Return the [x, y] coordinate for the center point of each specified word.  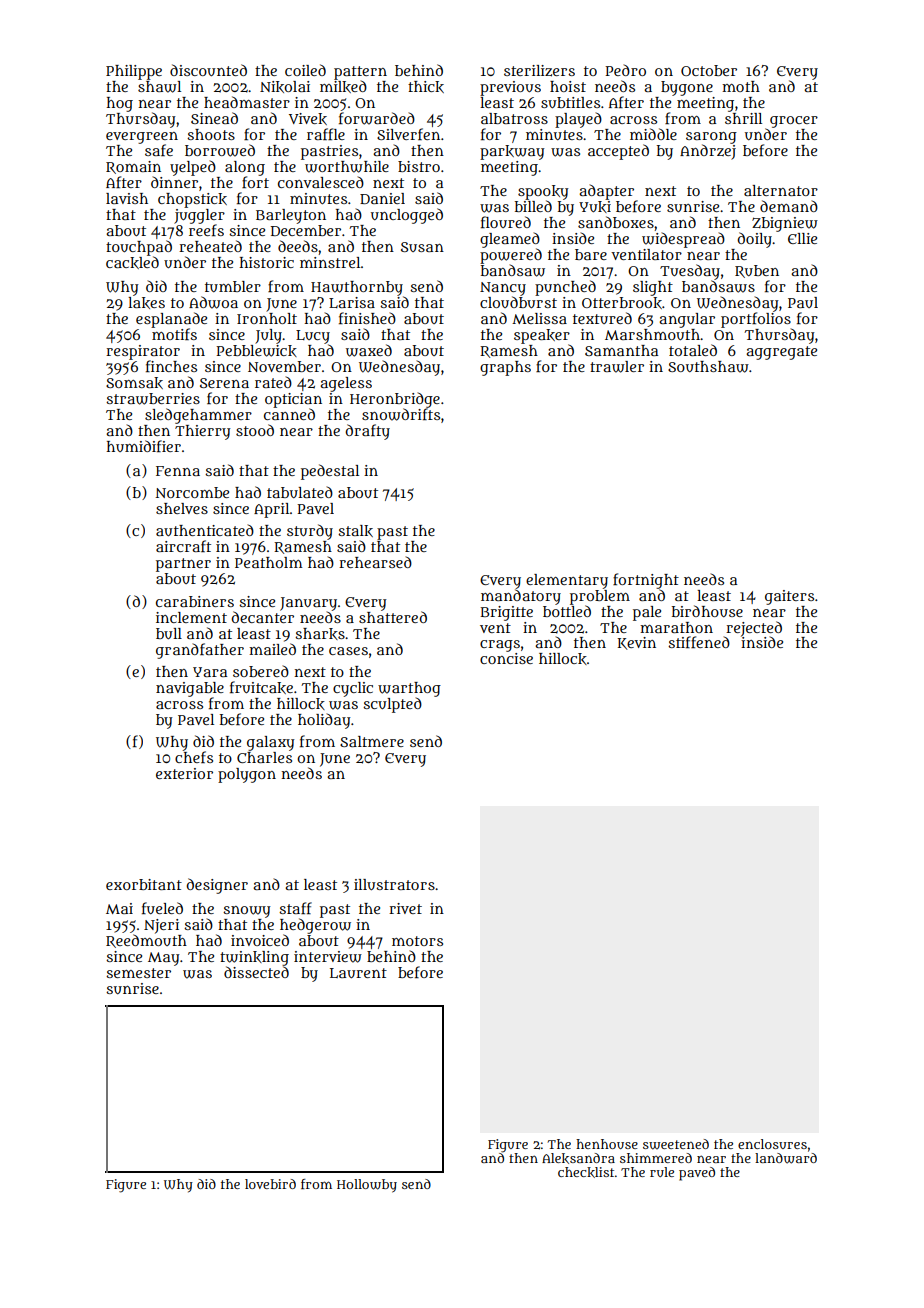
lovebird [270, 1184]
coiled [305, 70]
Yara [210, 672]
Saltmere [372, 741]
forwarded [377, 118]
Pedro [625, 70]
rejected [753, 629]
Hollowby [367, 1186]
